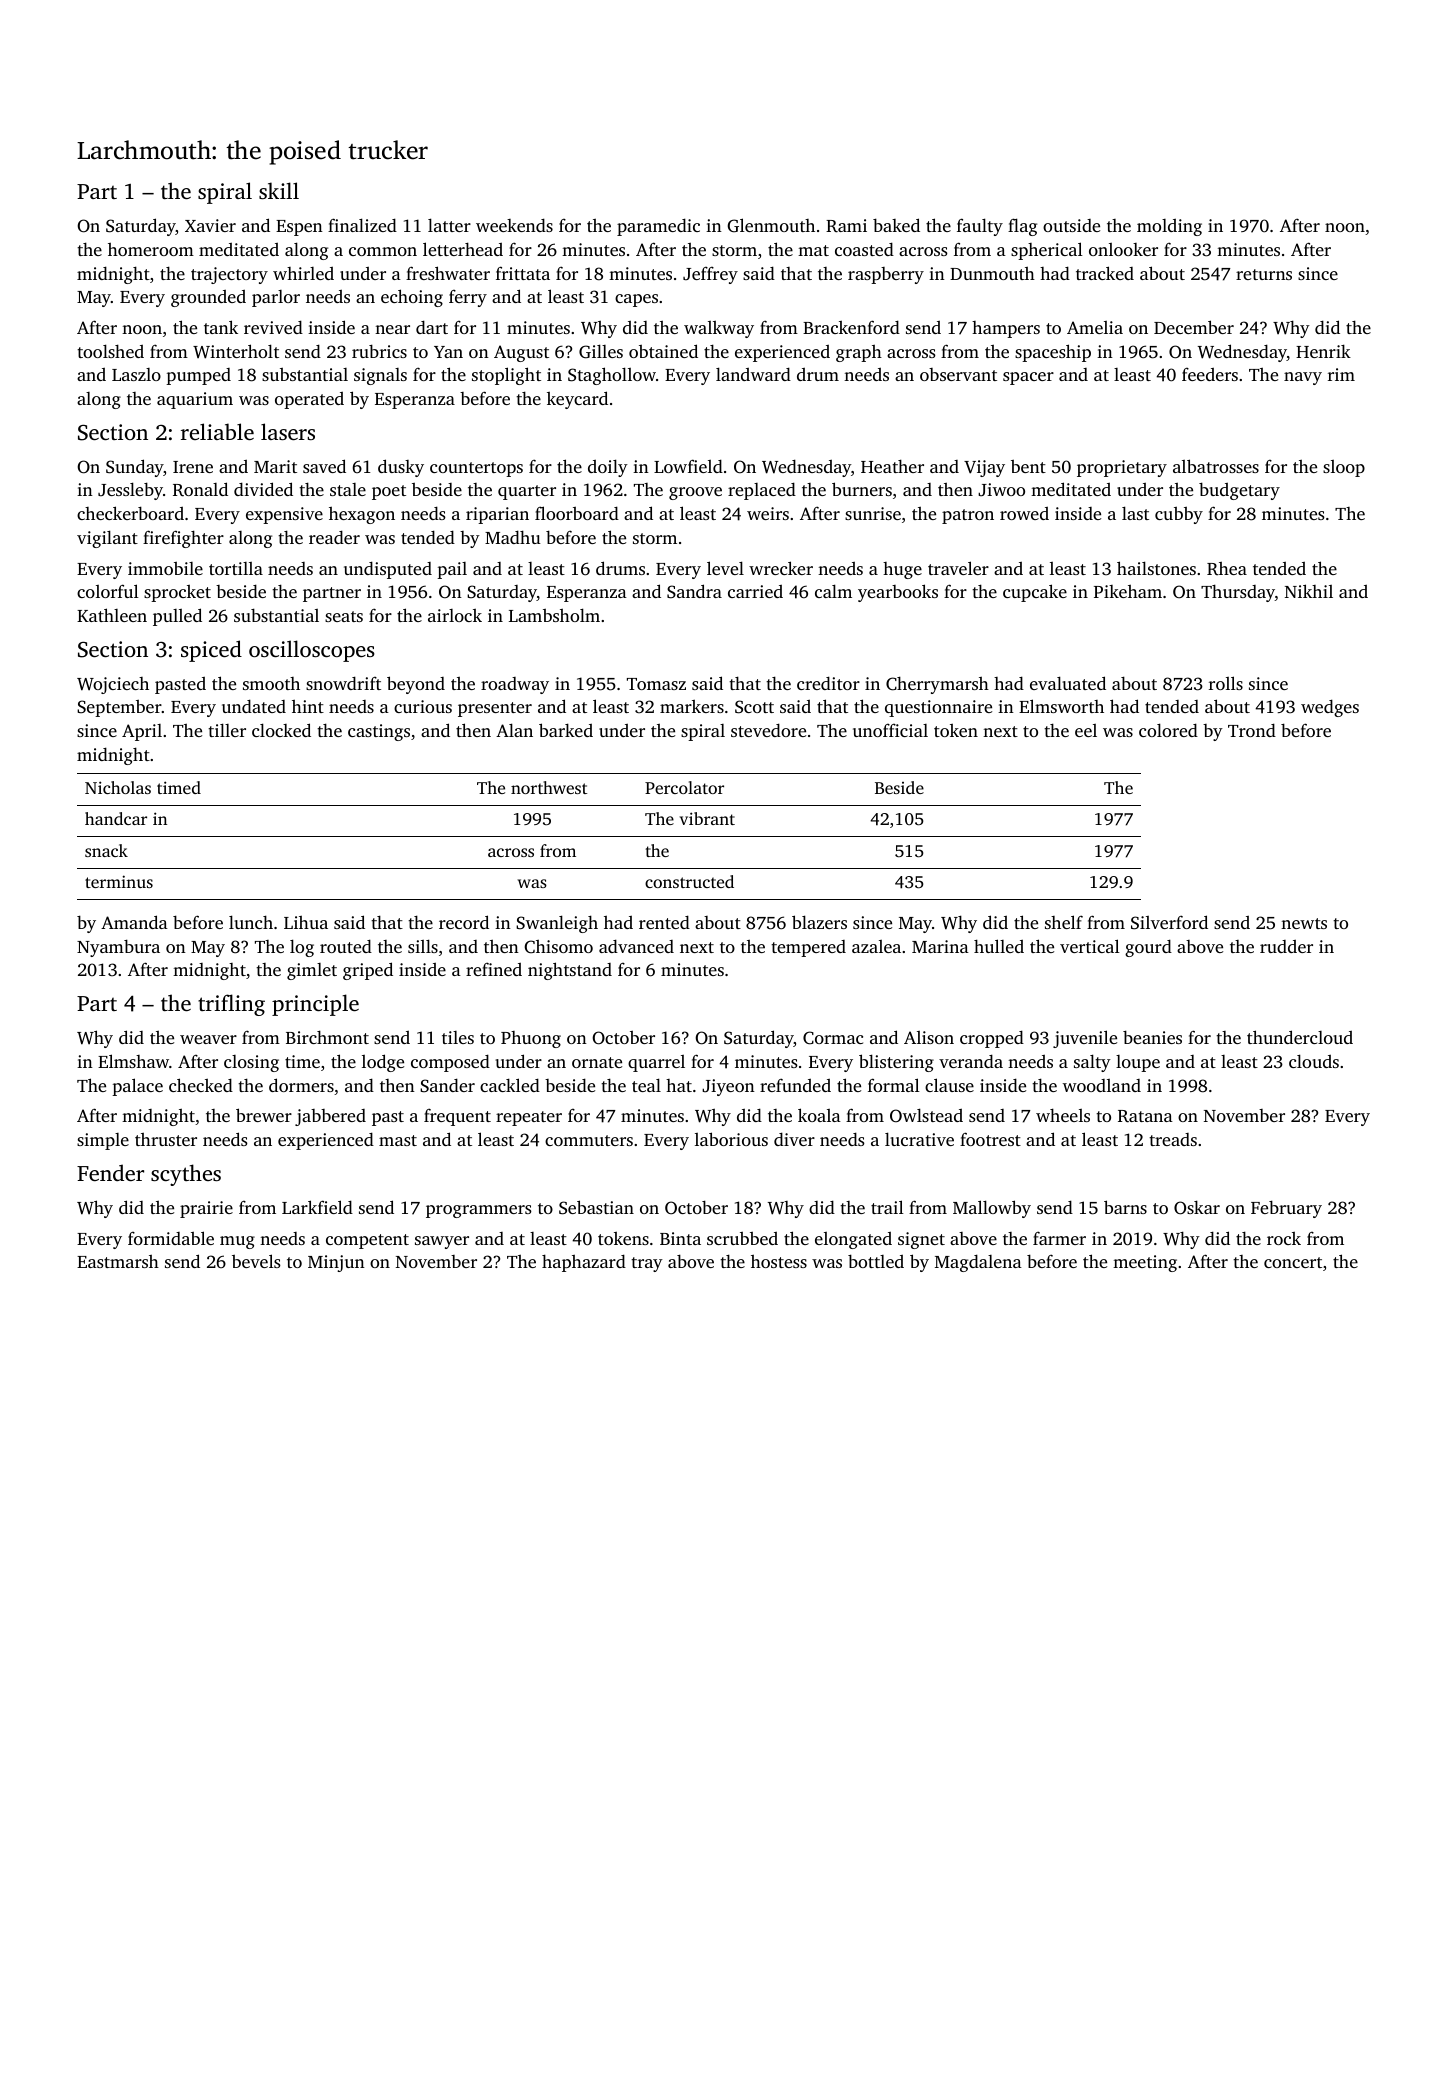 The height and width of the screenshot is (2100, 1450). Describe the element at coordinates (862, 489) in the screenshot. I see `burners` at that location.
